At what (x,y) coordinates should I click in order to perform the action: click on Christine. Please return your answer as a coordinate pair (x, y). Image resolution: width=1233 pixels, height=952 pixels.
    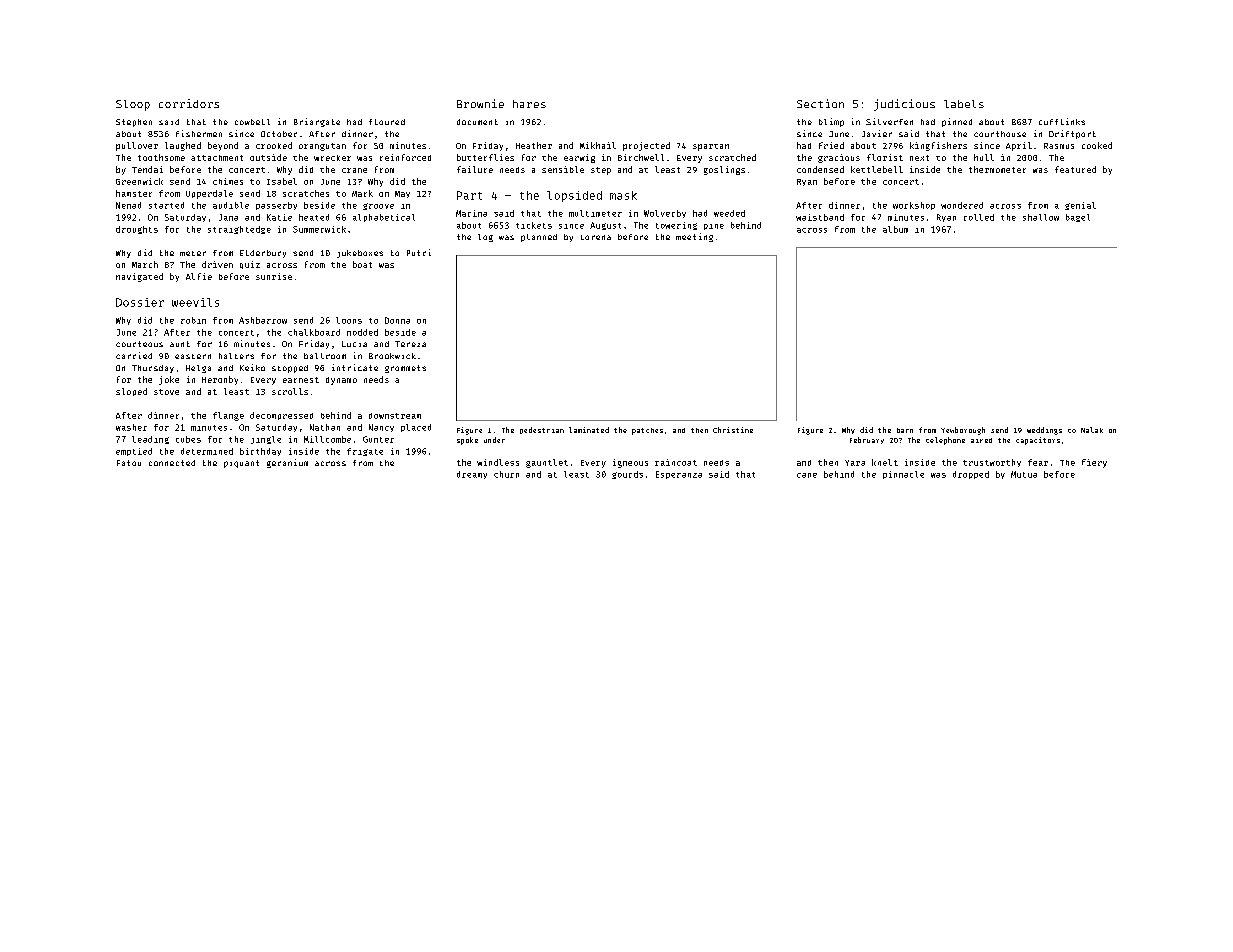
    Looking at the image, I should click on (733, 430).
